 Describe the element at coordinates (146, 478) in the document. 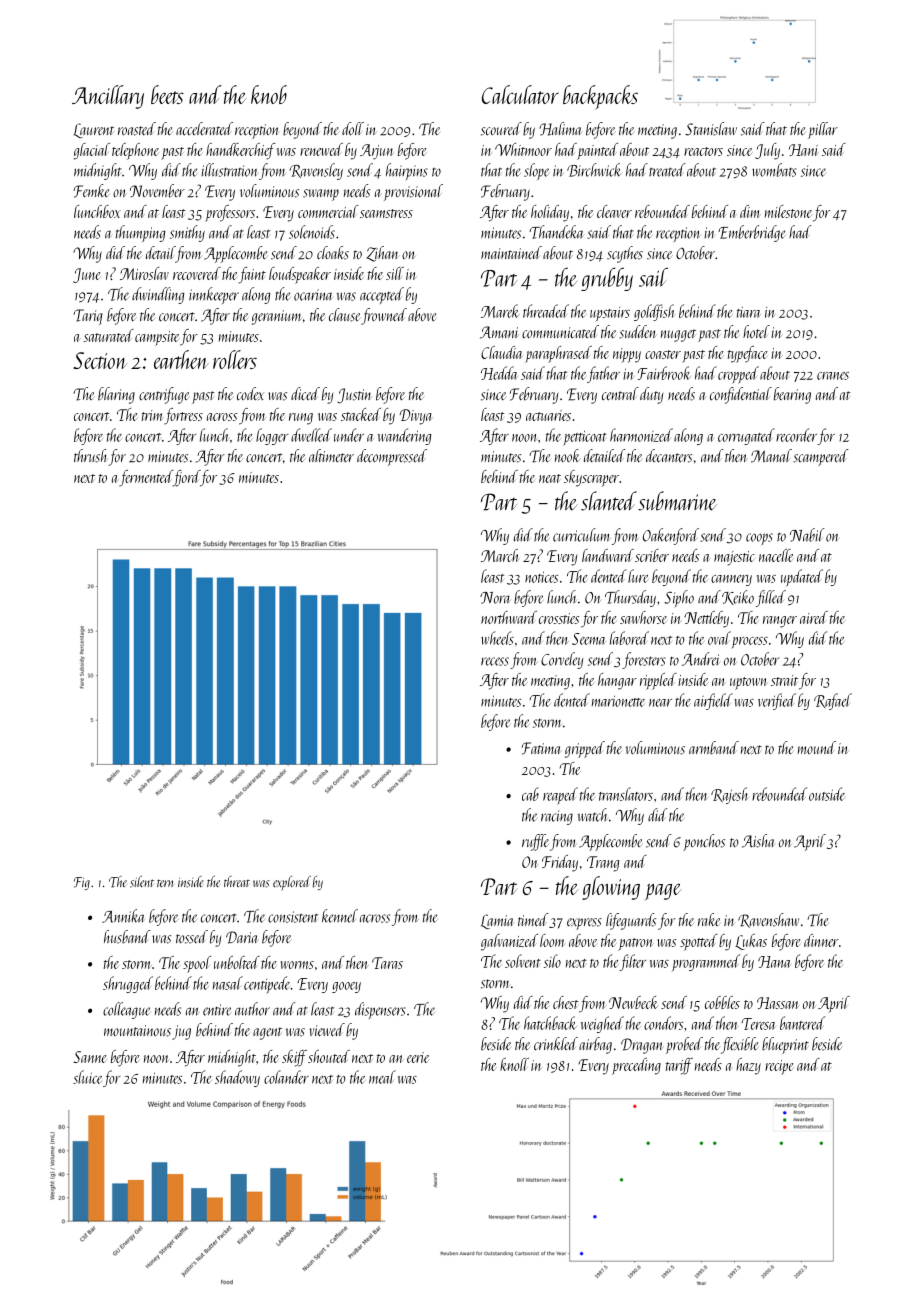

I see `fermented` at that location.
